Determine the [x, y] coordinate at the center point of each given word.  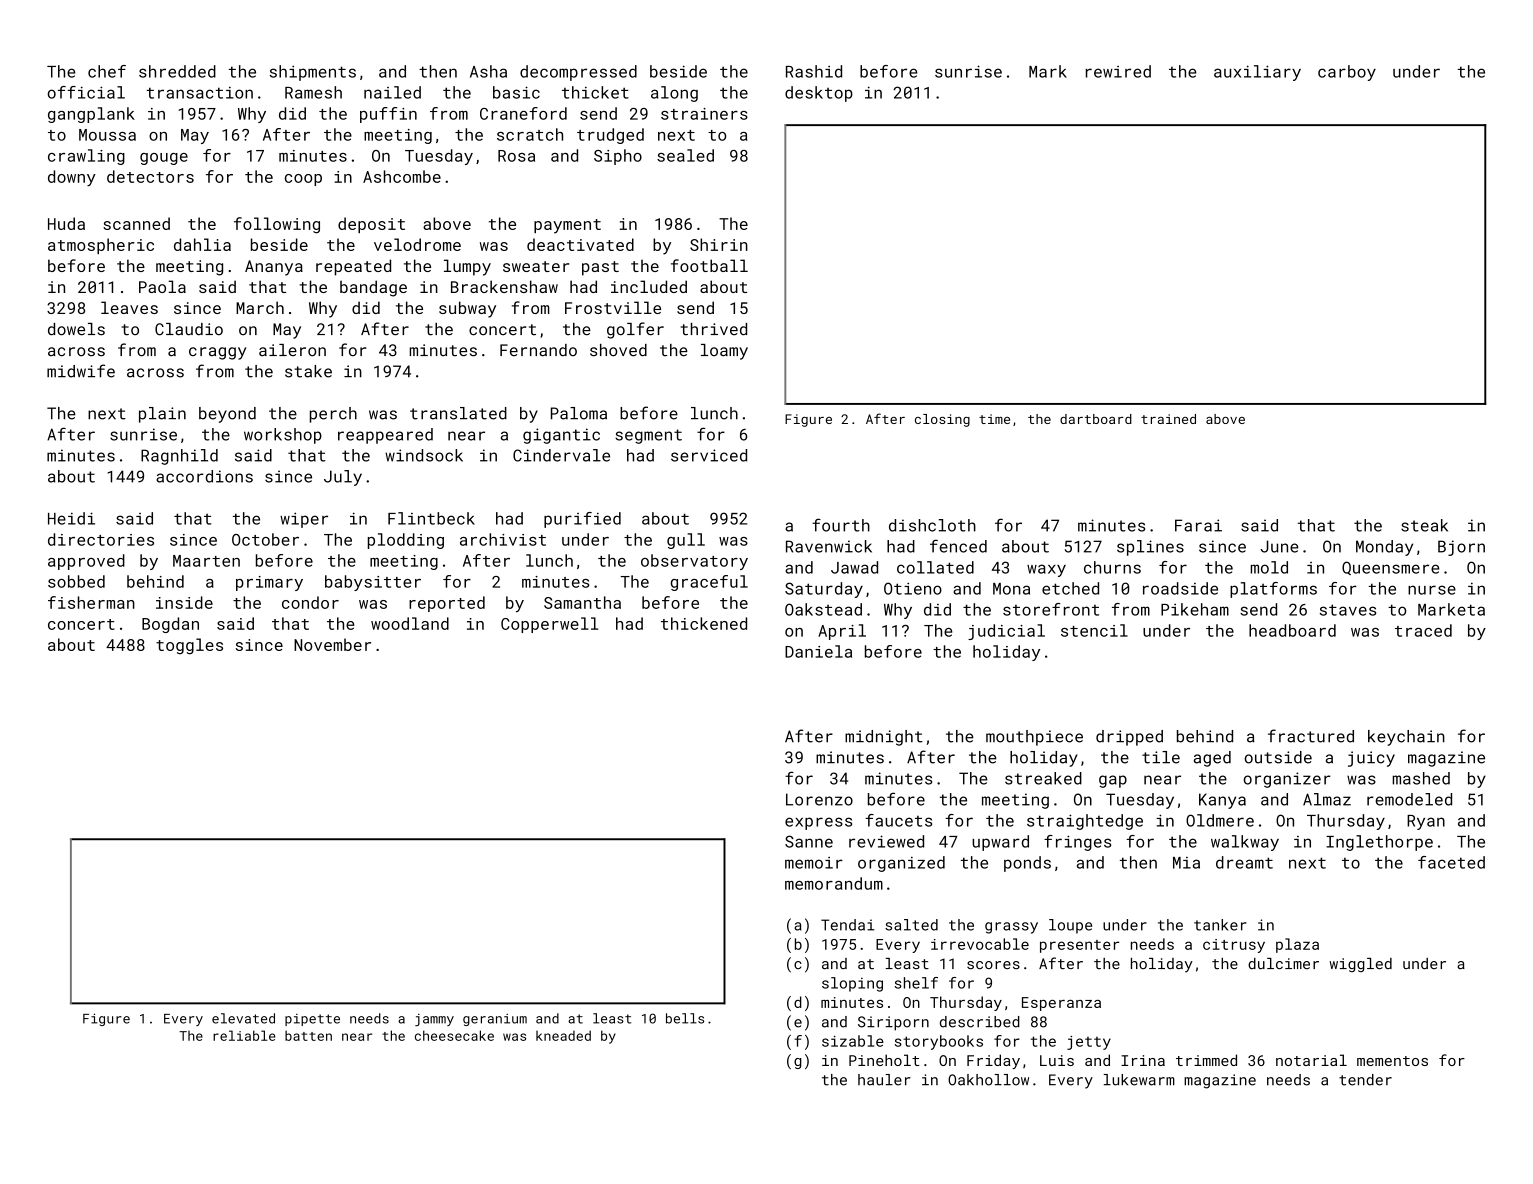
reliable [244, 1035]
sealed [685, 155]
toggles [189, 646]
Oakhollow [988, 1080]
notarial [1311, 1060]
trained [1168, 419]
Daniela [818, 651]
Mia [1186, 863]
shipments [313, 73]
